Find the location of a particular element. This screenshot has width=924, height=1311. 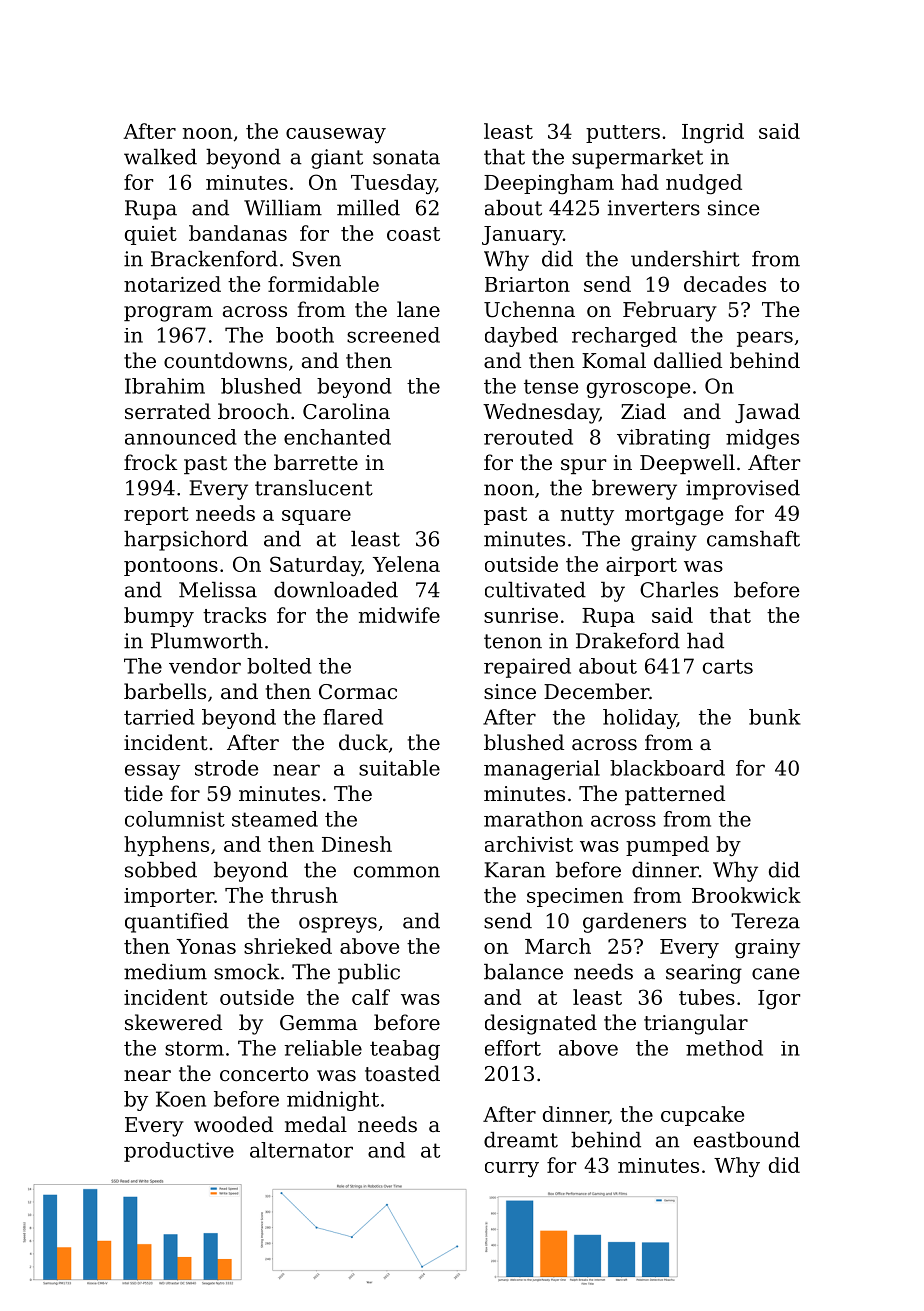

gardeners is located at coordinates (634, 923).
